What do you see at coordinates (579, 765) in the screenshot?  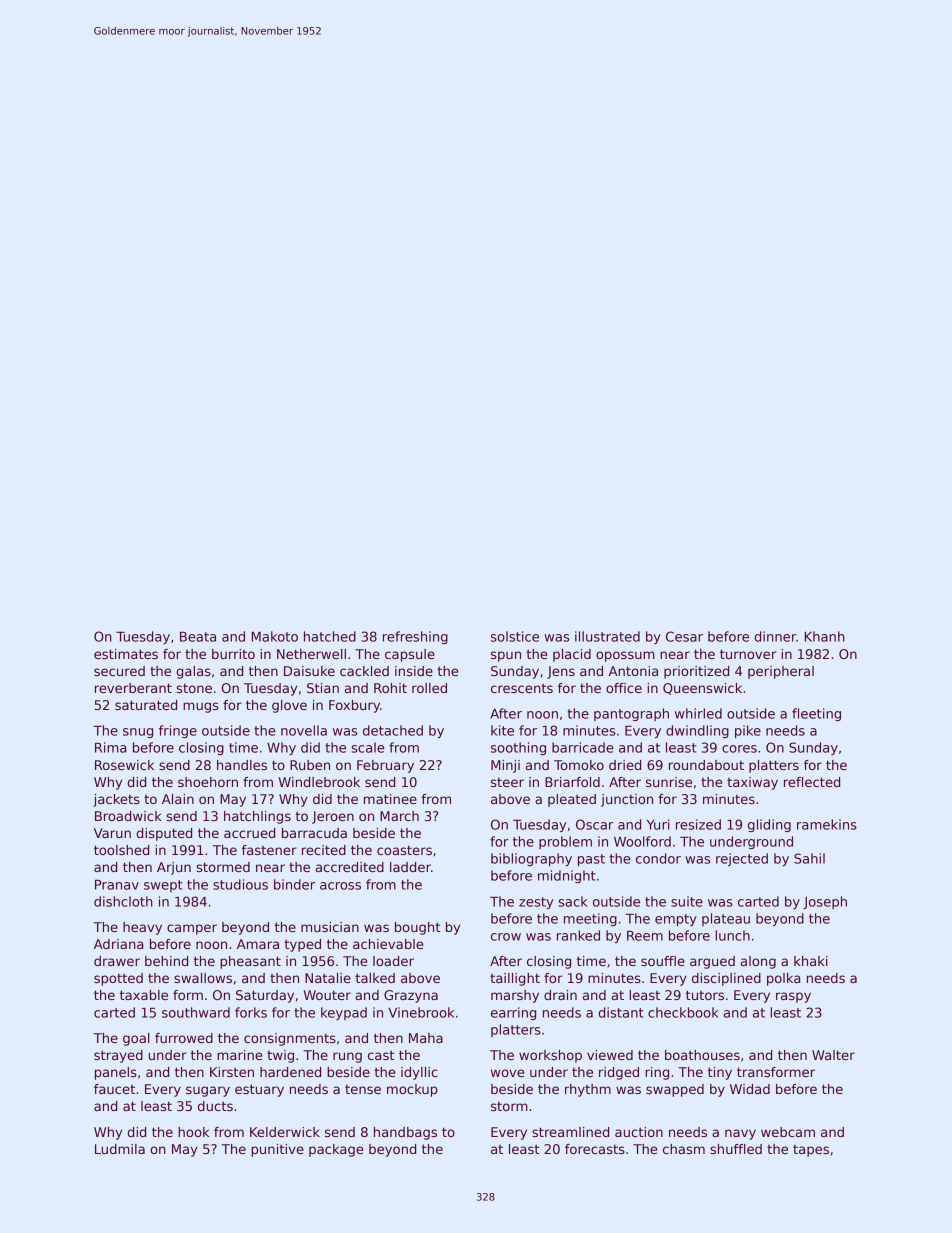 I see `Tomoko` at bounding box center [579, 765].
